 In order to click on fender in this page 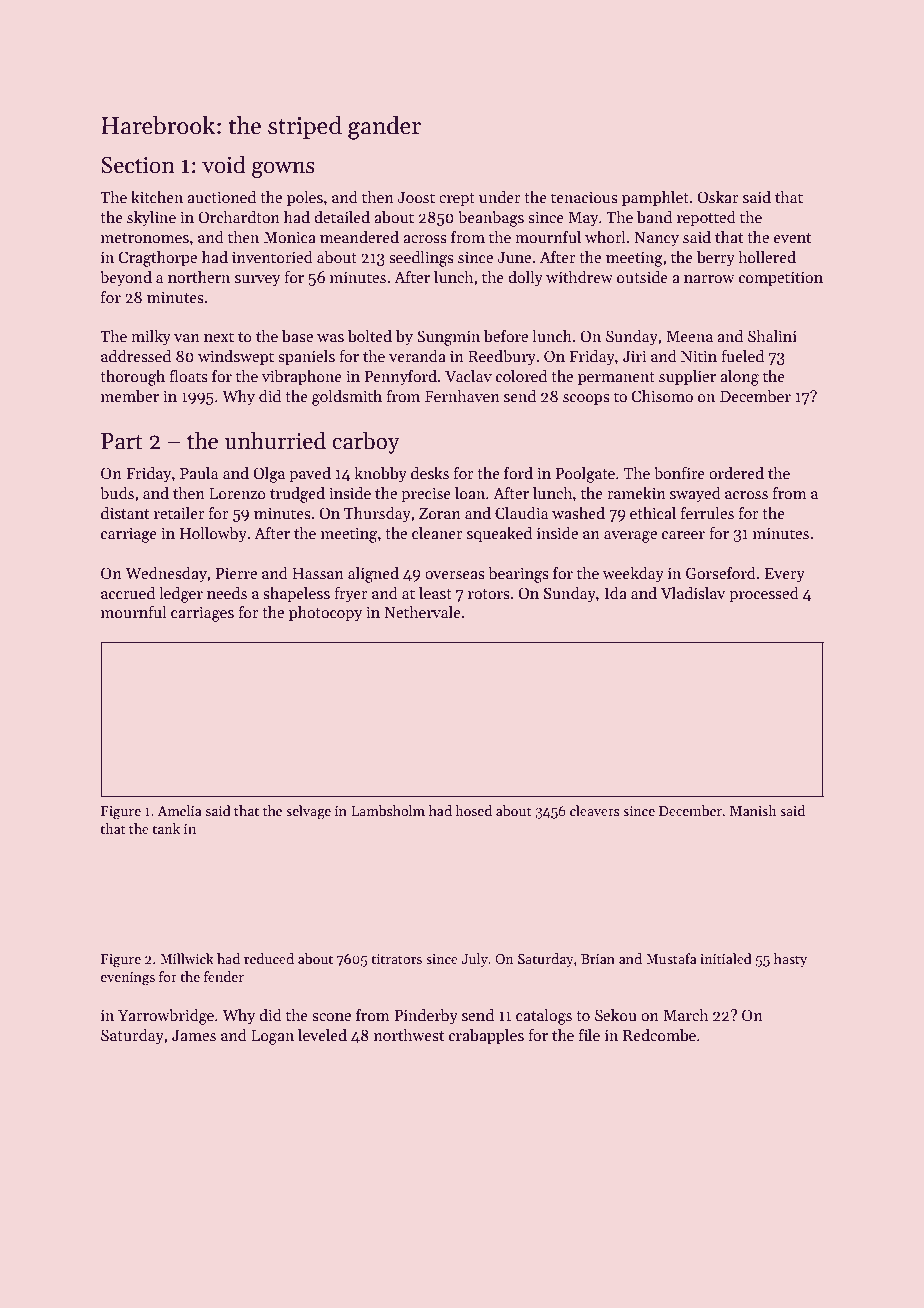, I will do `click(224, 976)`.
